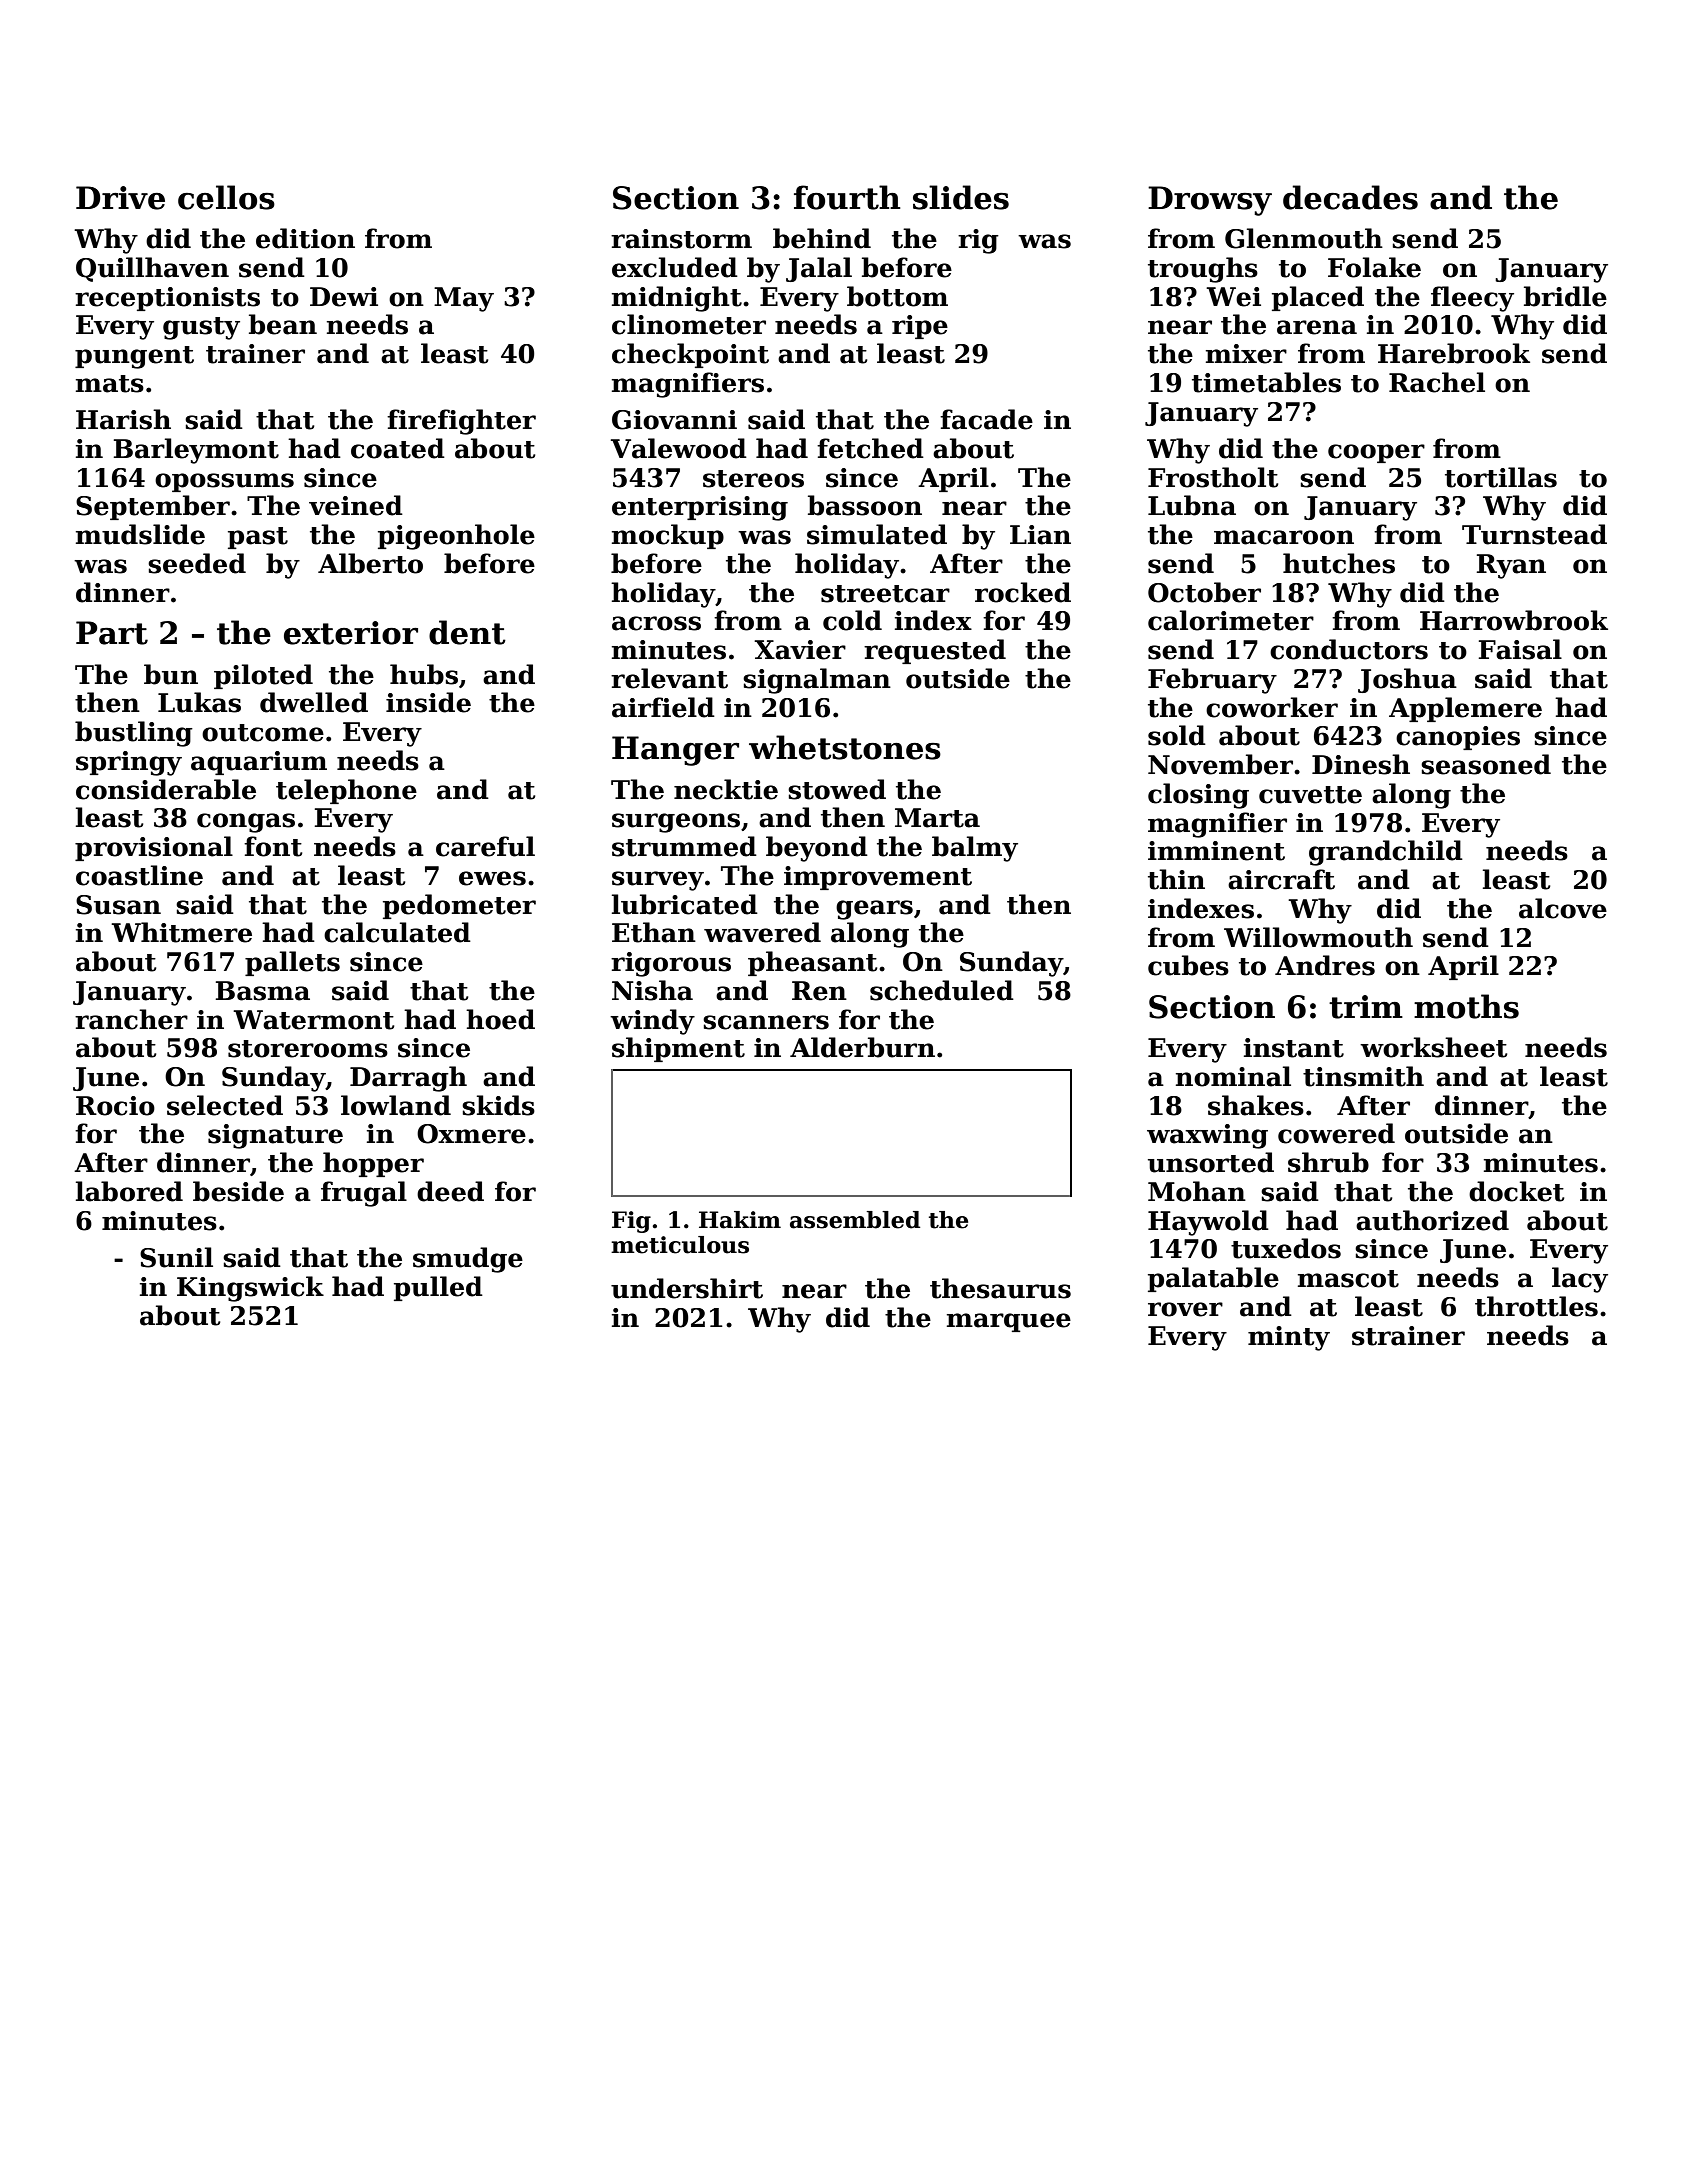  Describe the element at coordinates (197, 563) in the screenshot. I see `seeded` at that location.
